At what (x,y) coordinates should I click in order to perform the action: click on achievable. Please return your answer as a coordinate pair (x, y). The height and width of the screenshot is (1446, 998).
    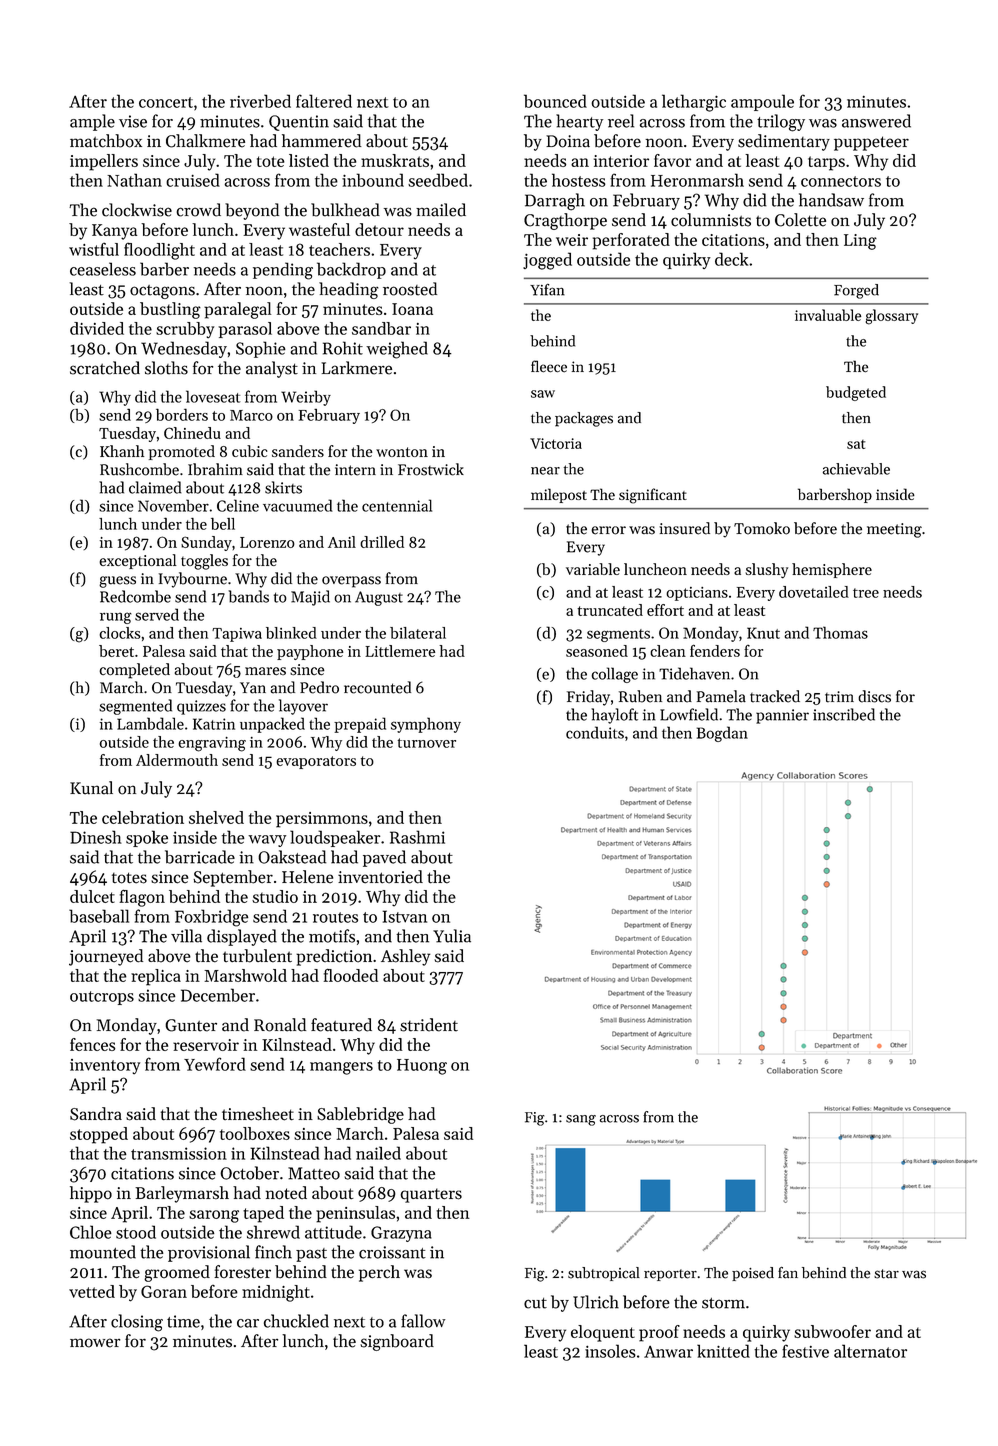
    Looking at the image, I should click on (856, 469).
